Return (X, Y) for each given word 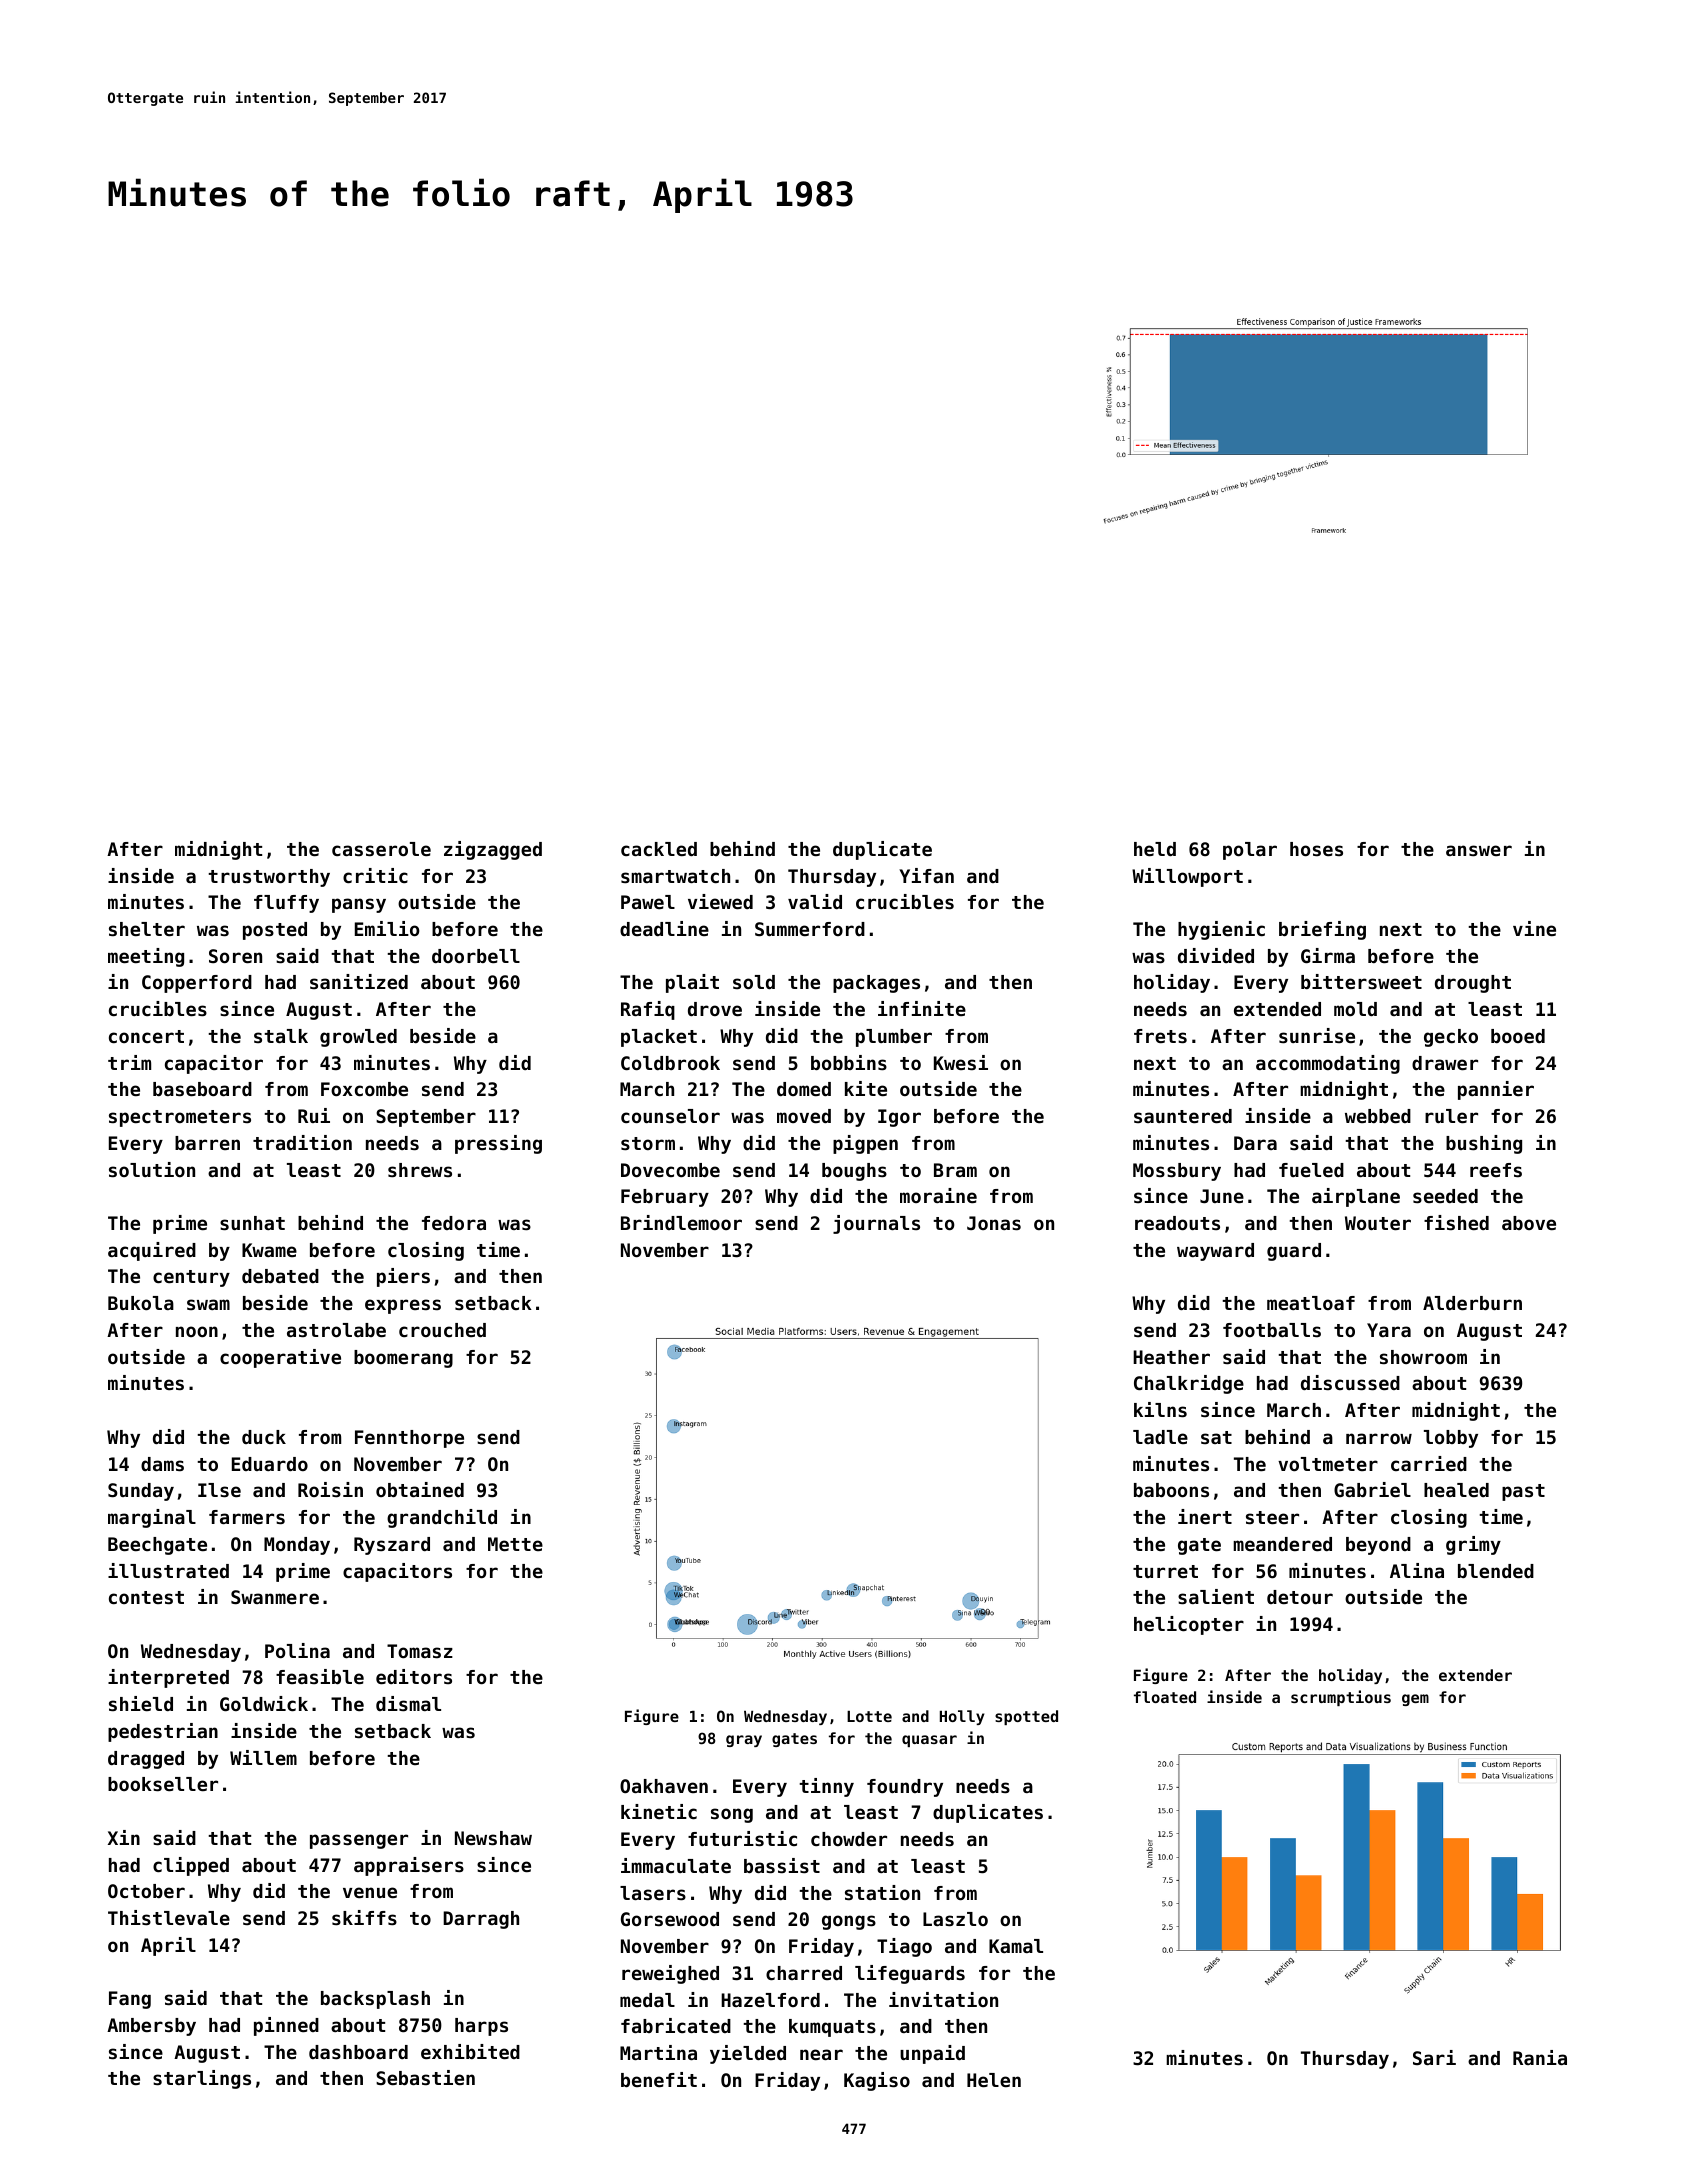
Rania (1540, 2057)
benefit (659, 2079)
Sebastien (425, 2077)
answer (1479, 851)
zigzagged (493, 850)
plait (692, 983)
